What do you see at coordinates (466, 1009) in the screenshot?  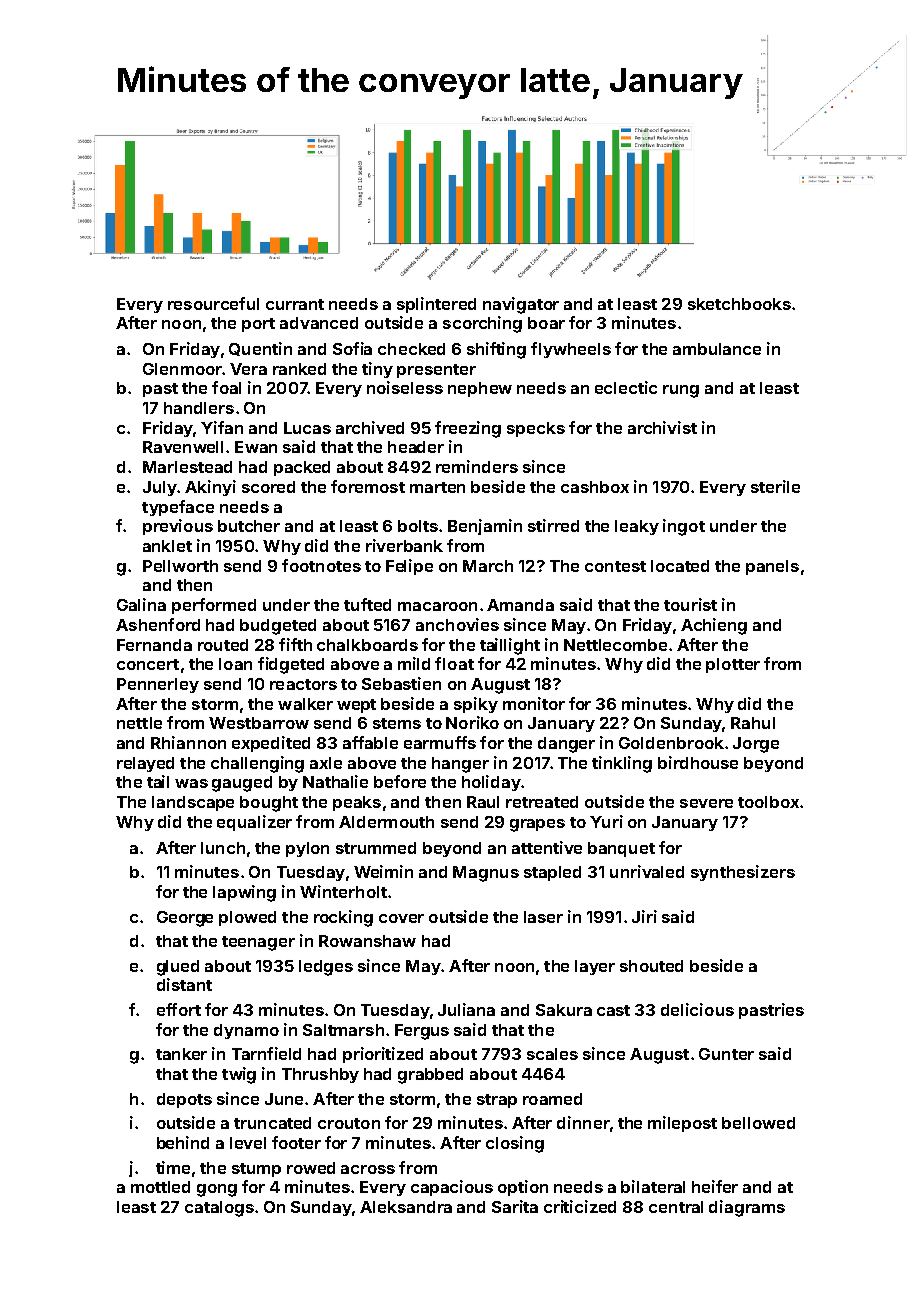 I see `Juliana` at bounding box center [466, 1009].
